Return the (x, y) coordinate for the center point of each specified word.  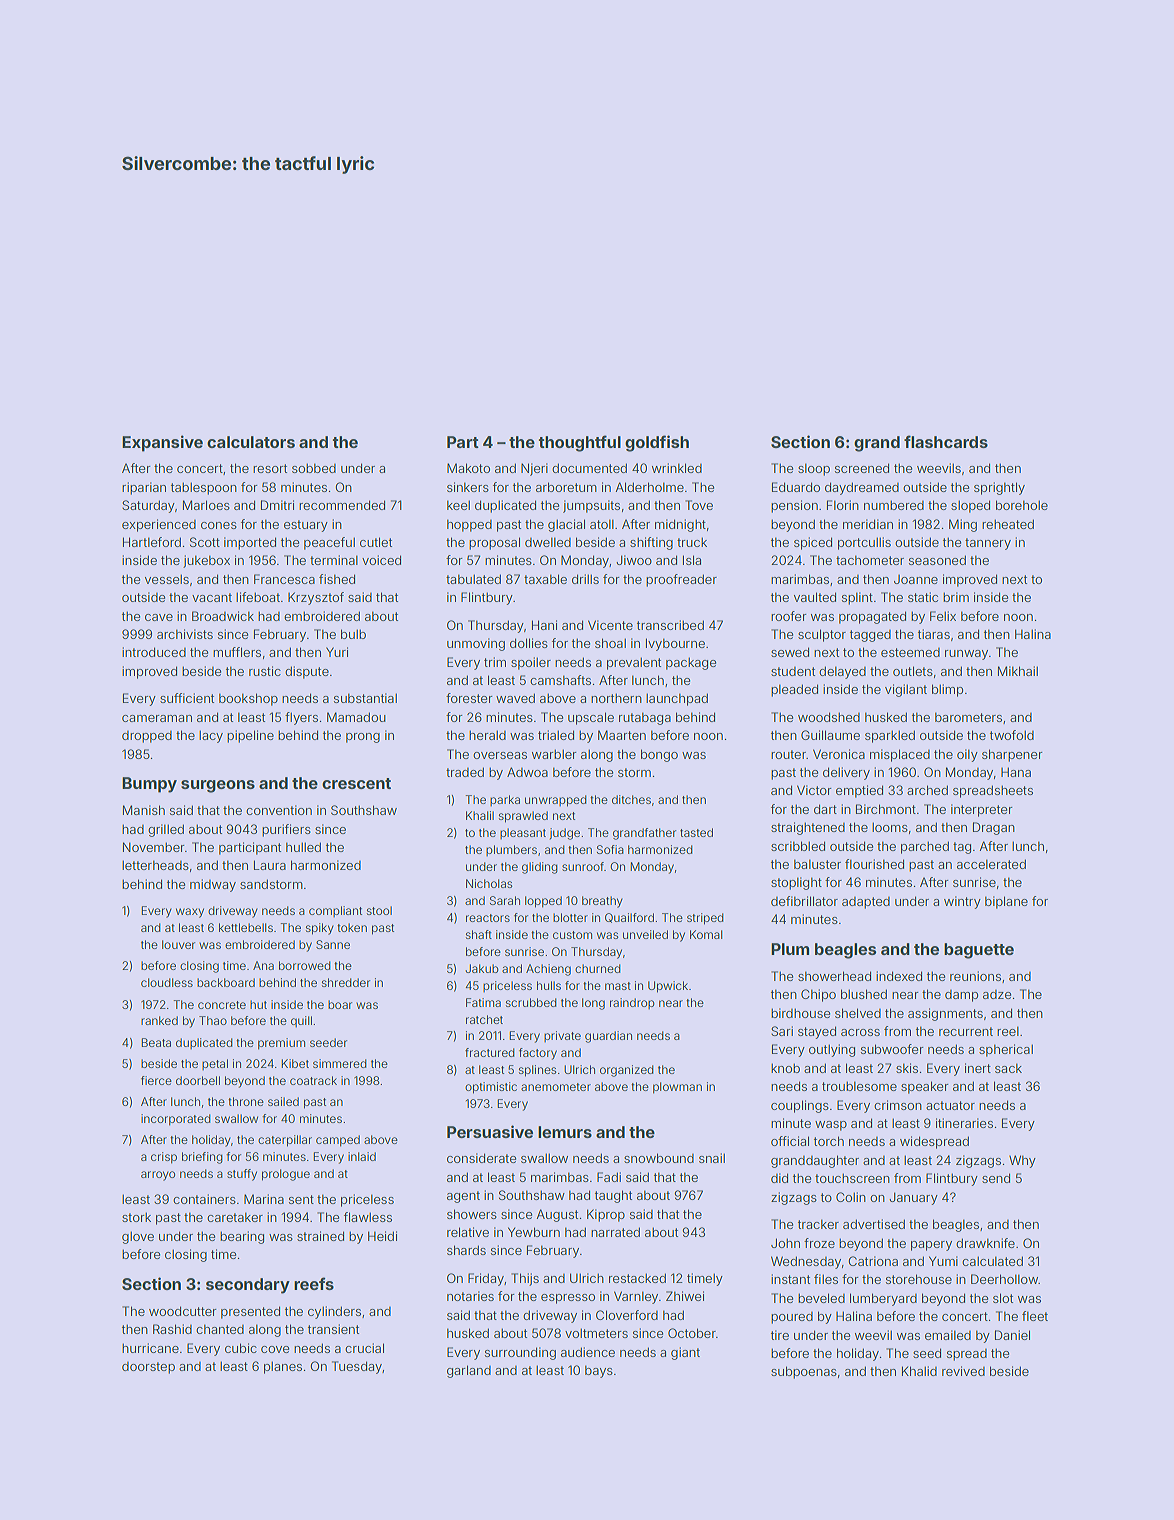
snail (712, 1158)
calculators (251, 442)
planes (283, 1367)
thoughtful (579, 443)
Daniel (1012, 1335)
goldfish (657, 443)
